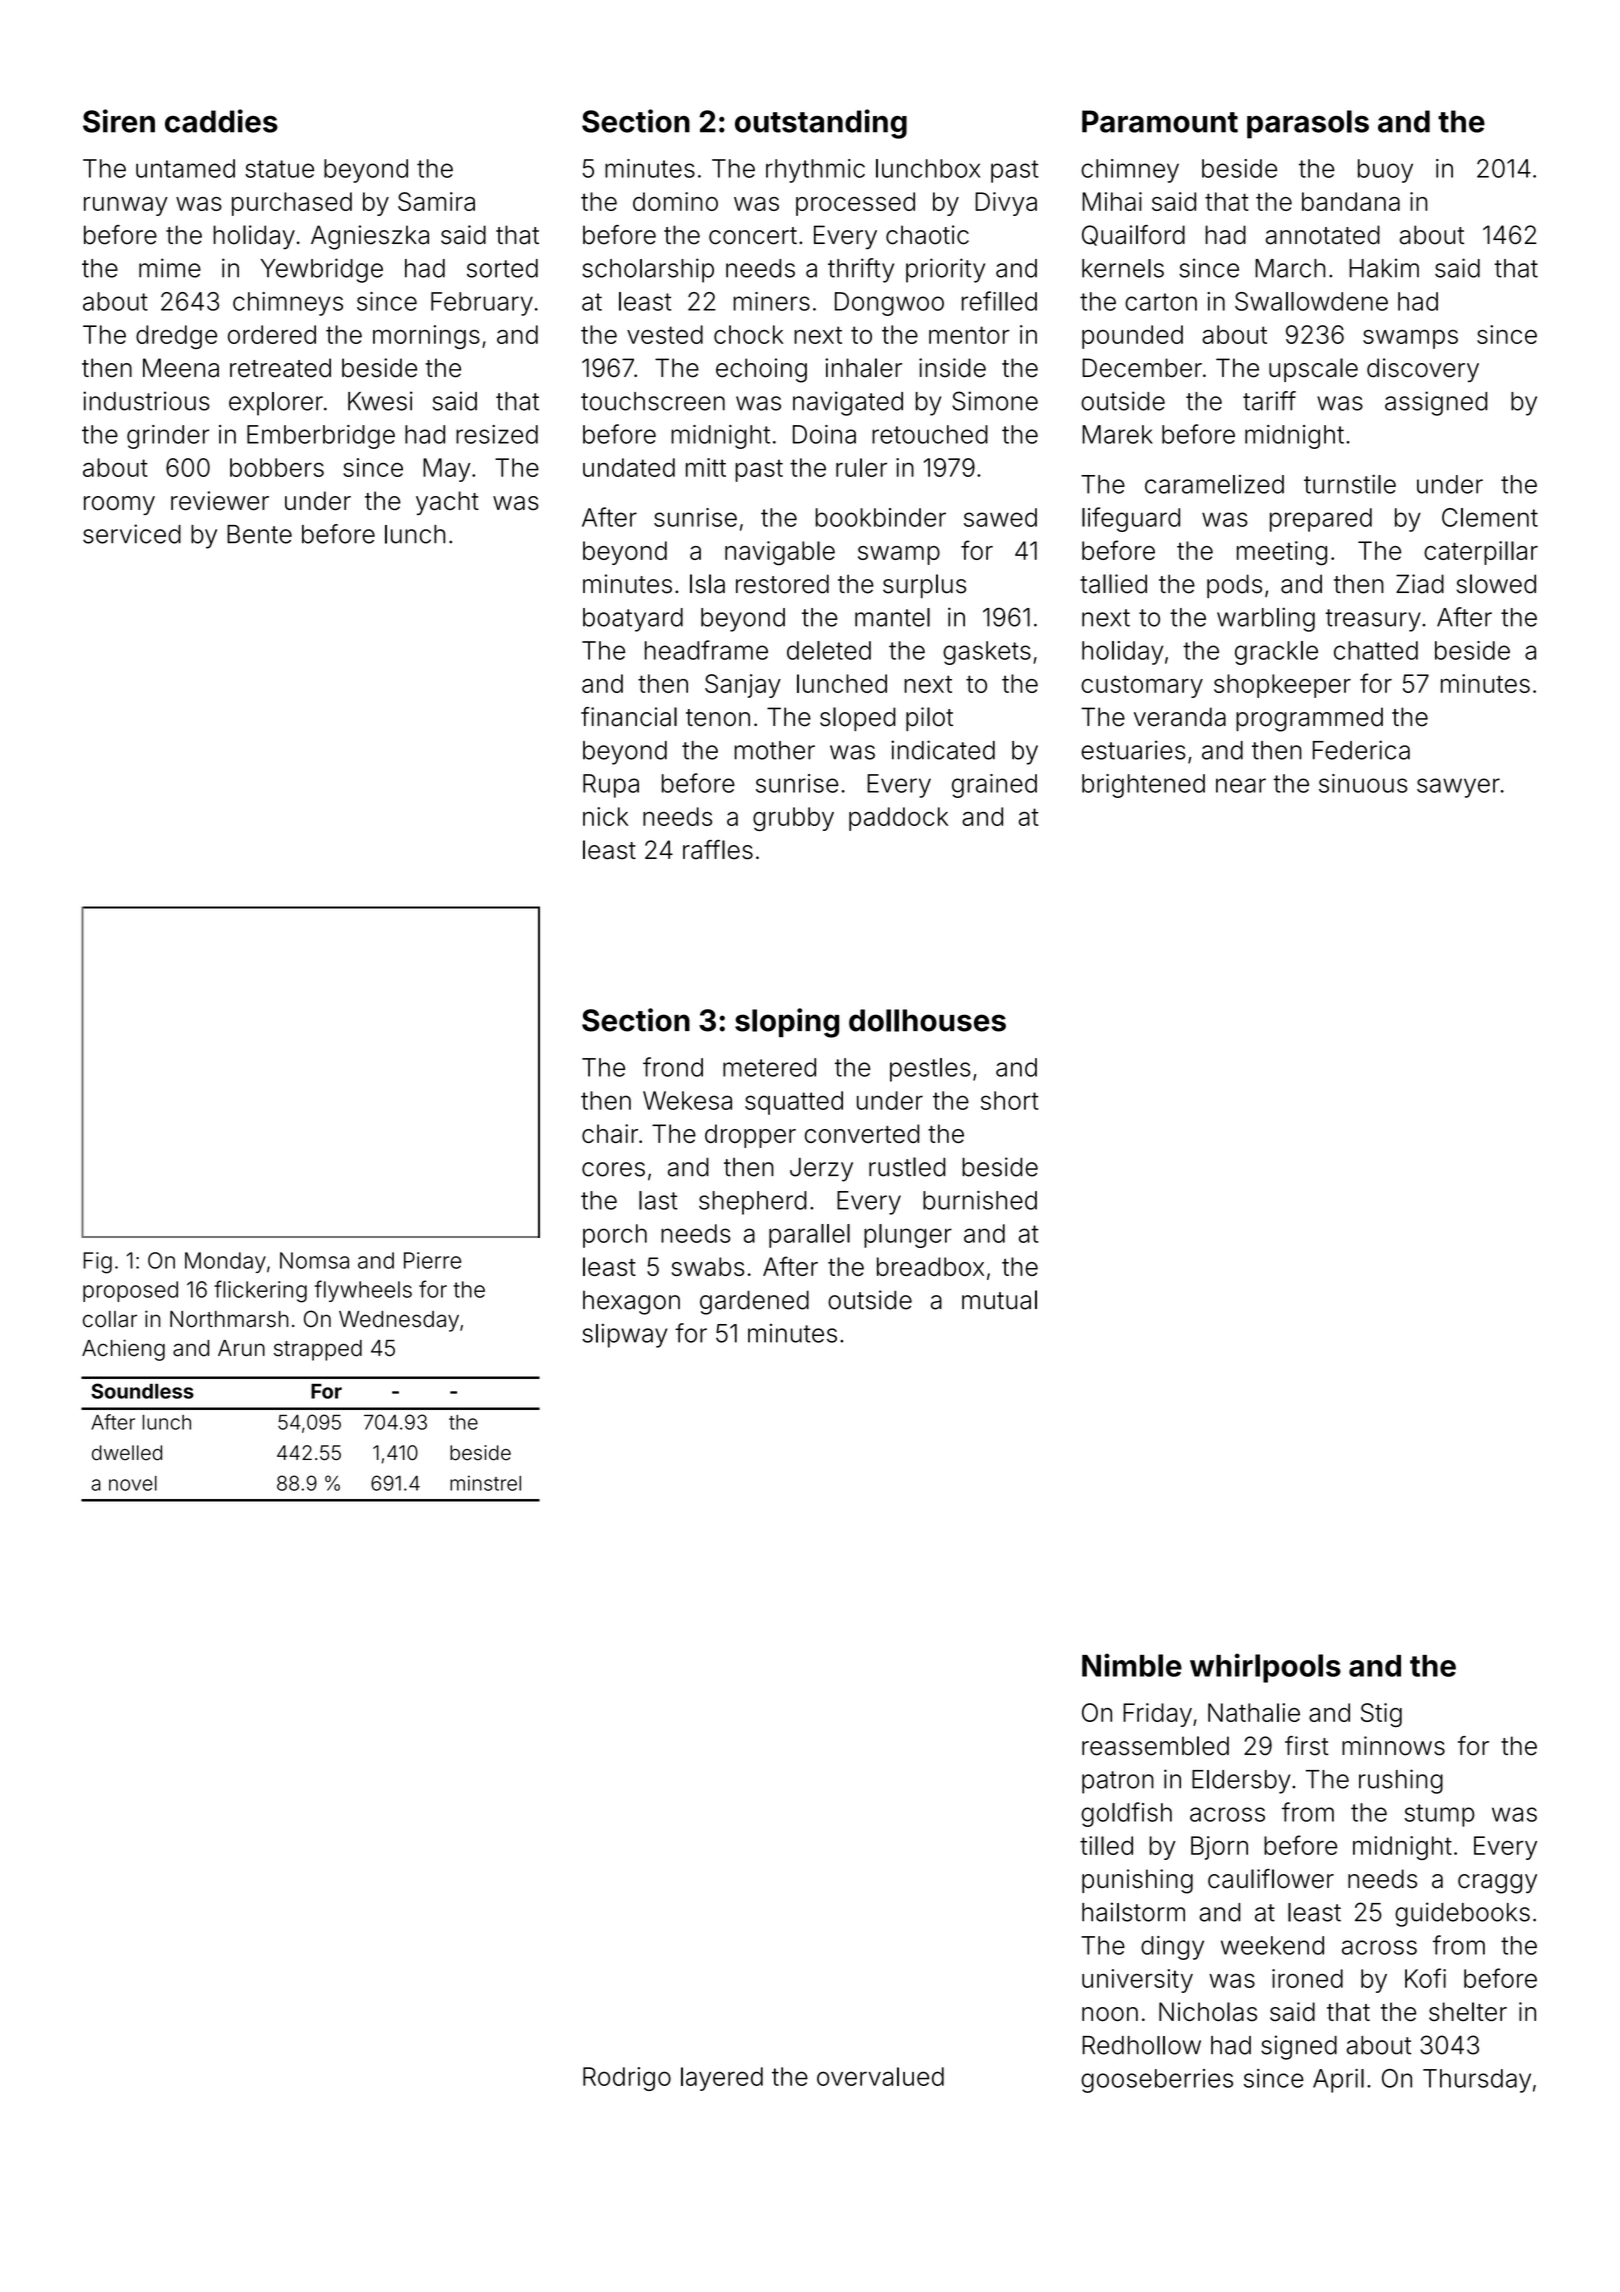 Image resolution: width=1620 pixels, height=2292 pixels. Describe the element at coordinates (611, 786) in the screenshot. I see `Rupa` at that location.
